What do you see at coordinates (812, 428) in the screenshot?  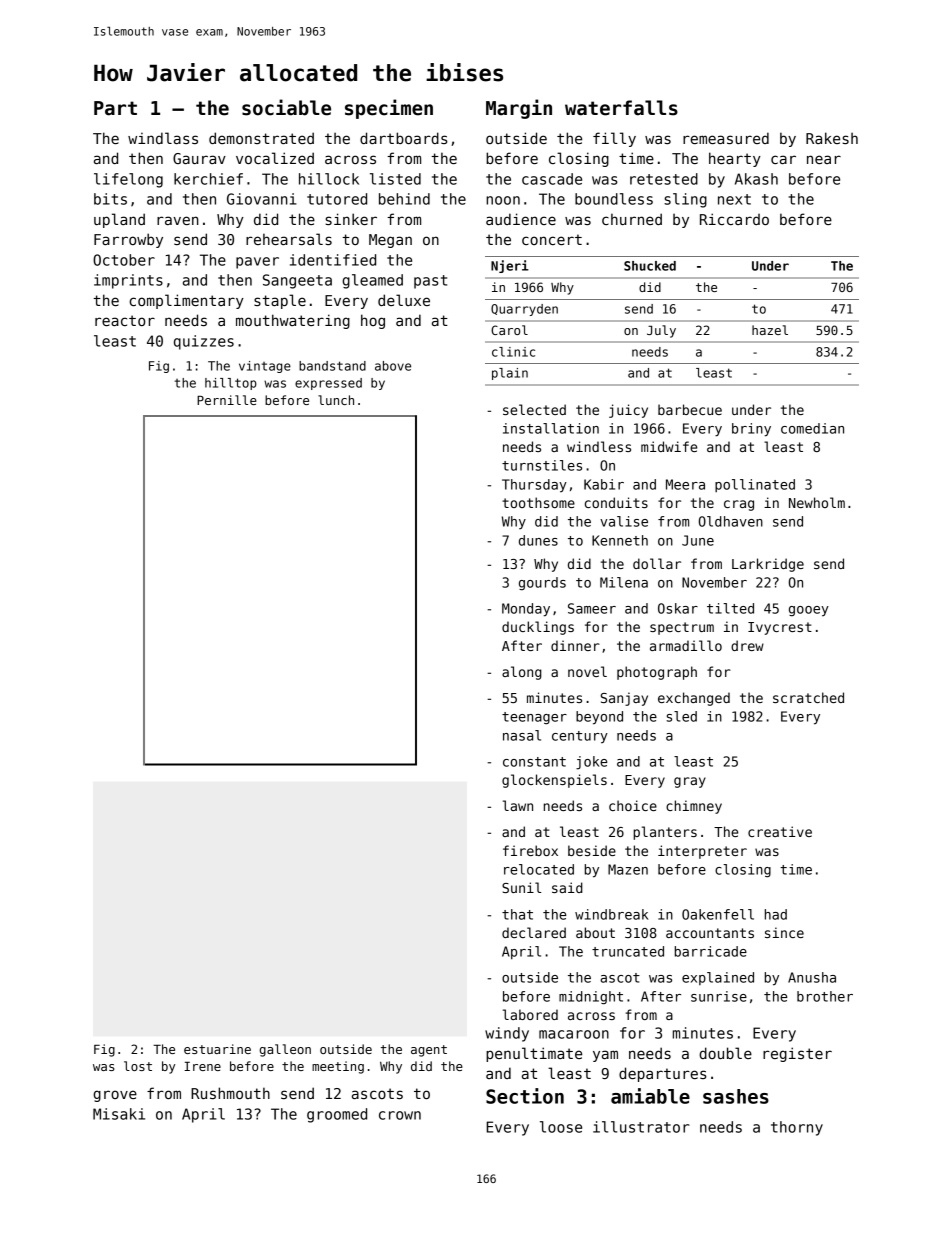 I see `comedian` at bounding box center [812, 428].
